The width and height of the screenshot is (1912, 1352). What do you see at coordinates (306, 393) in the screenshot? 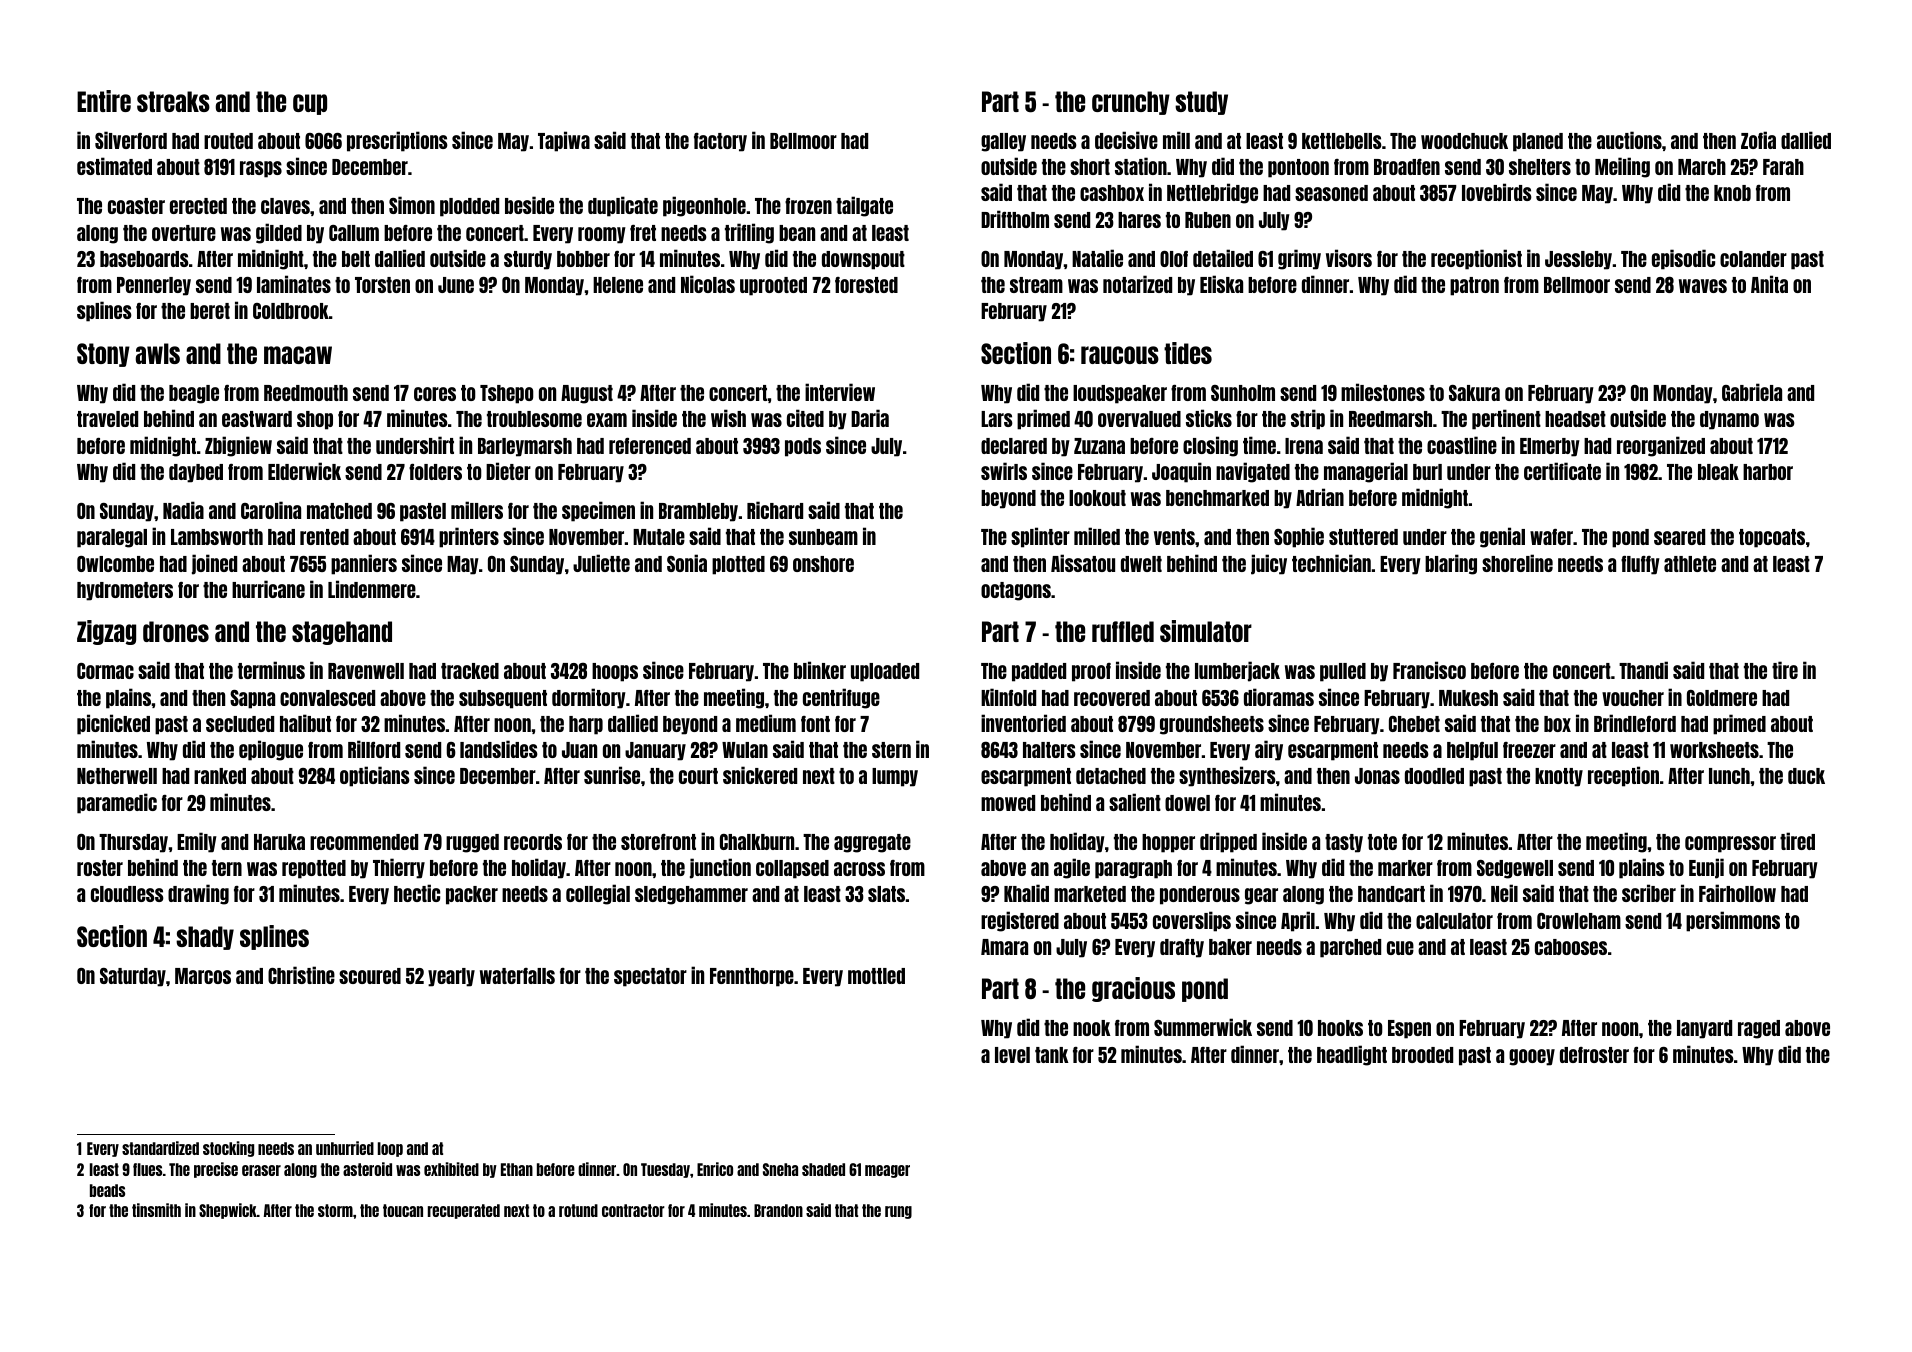
I see `Reedmouth` at bounding box center [306, 393].
